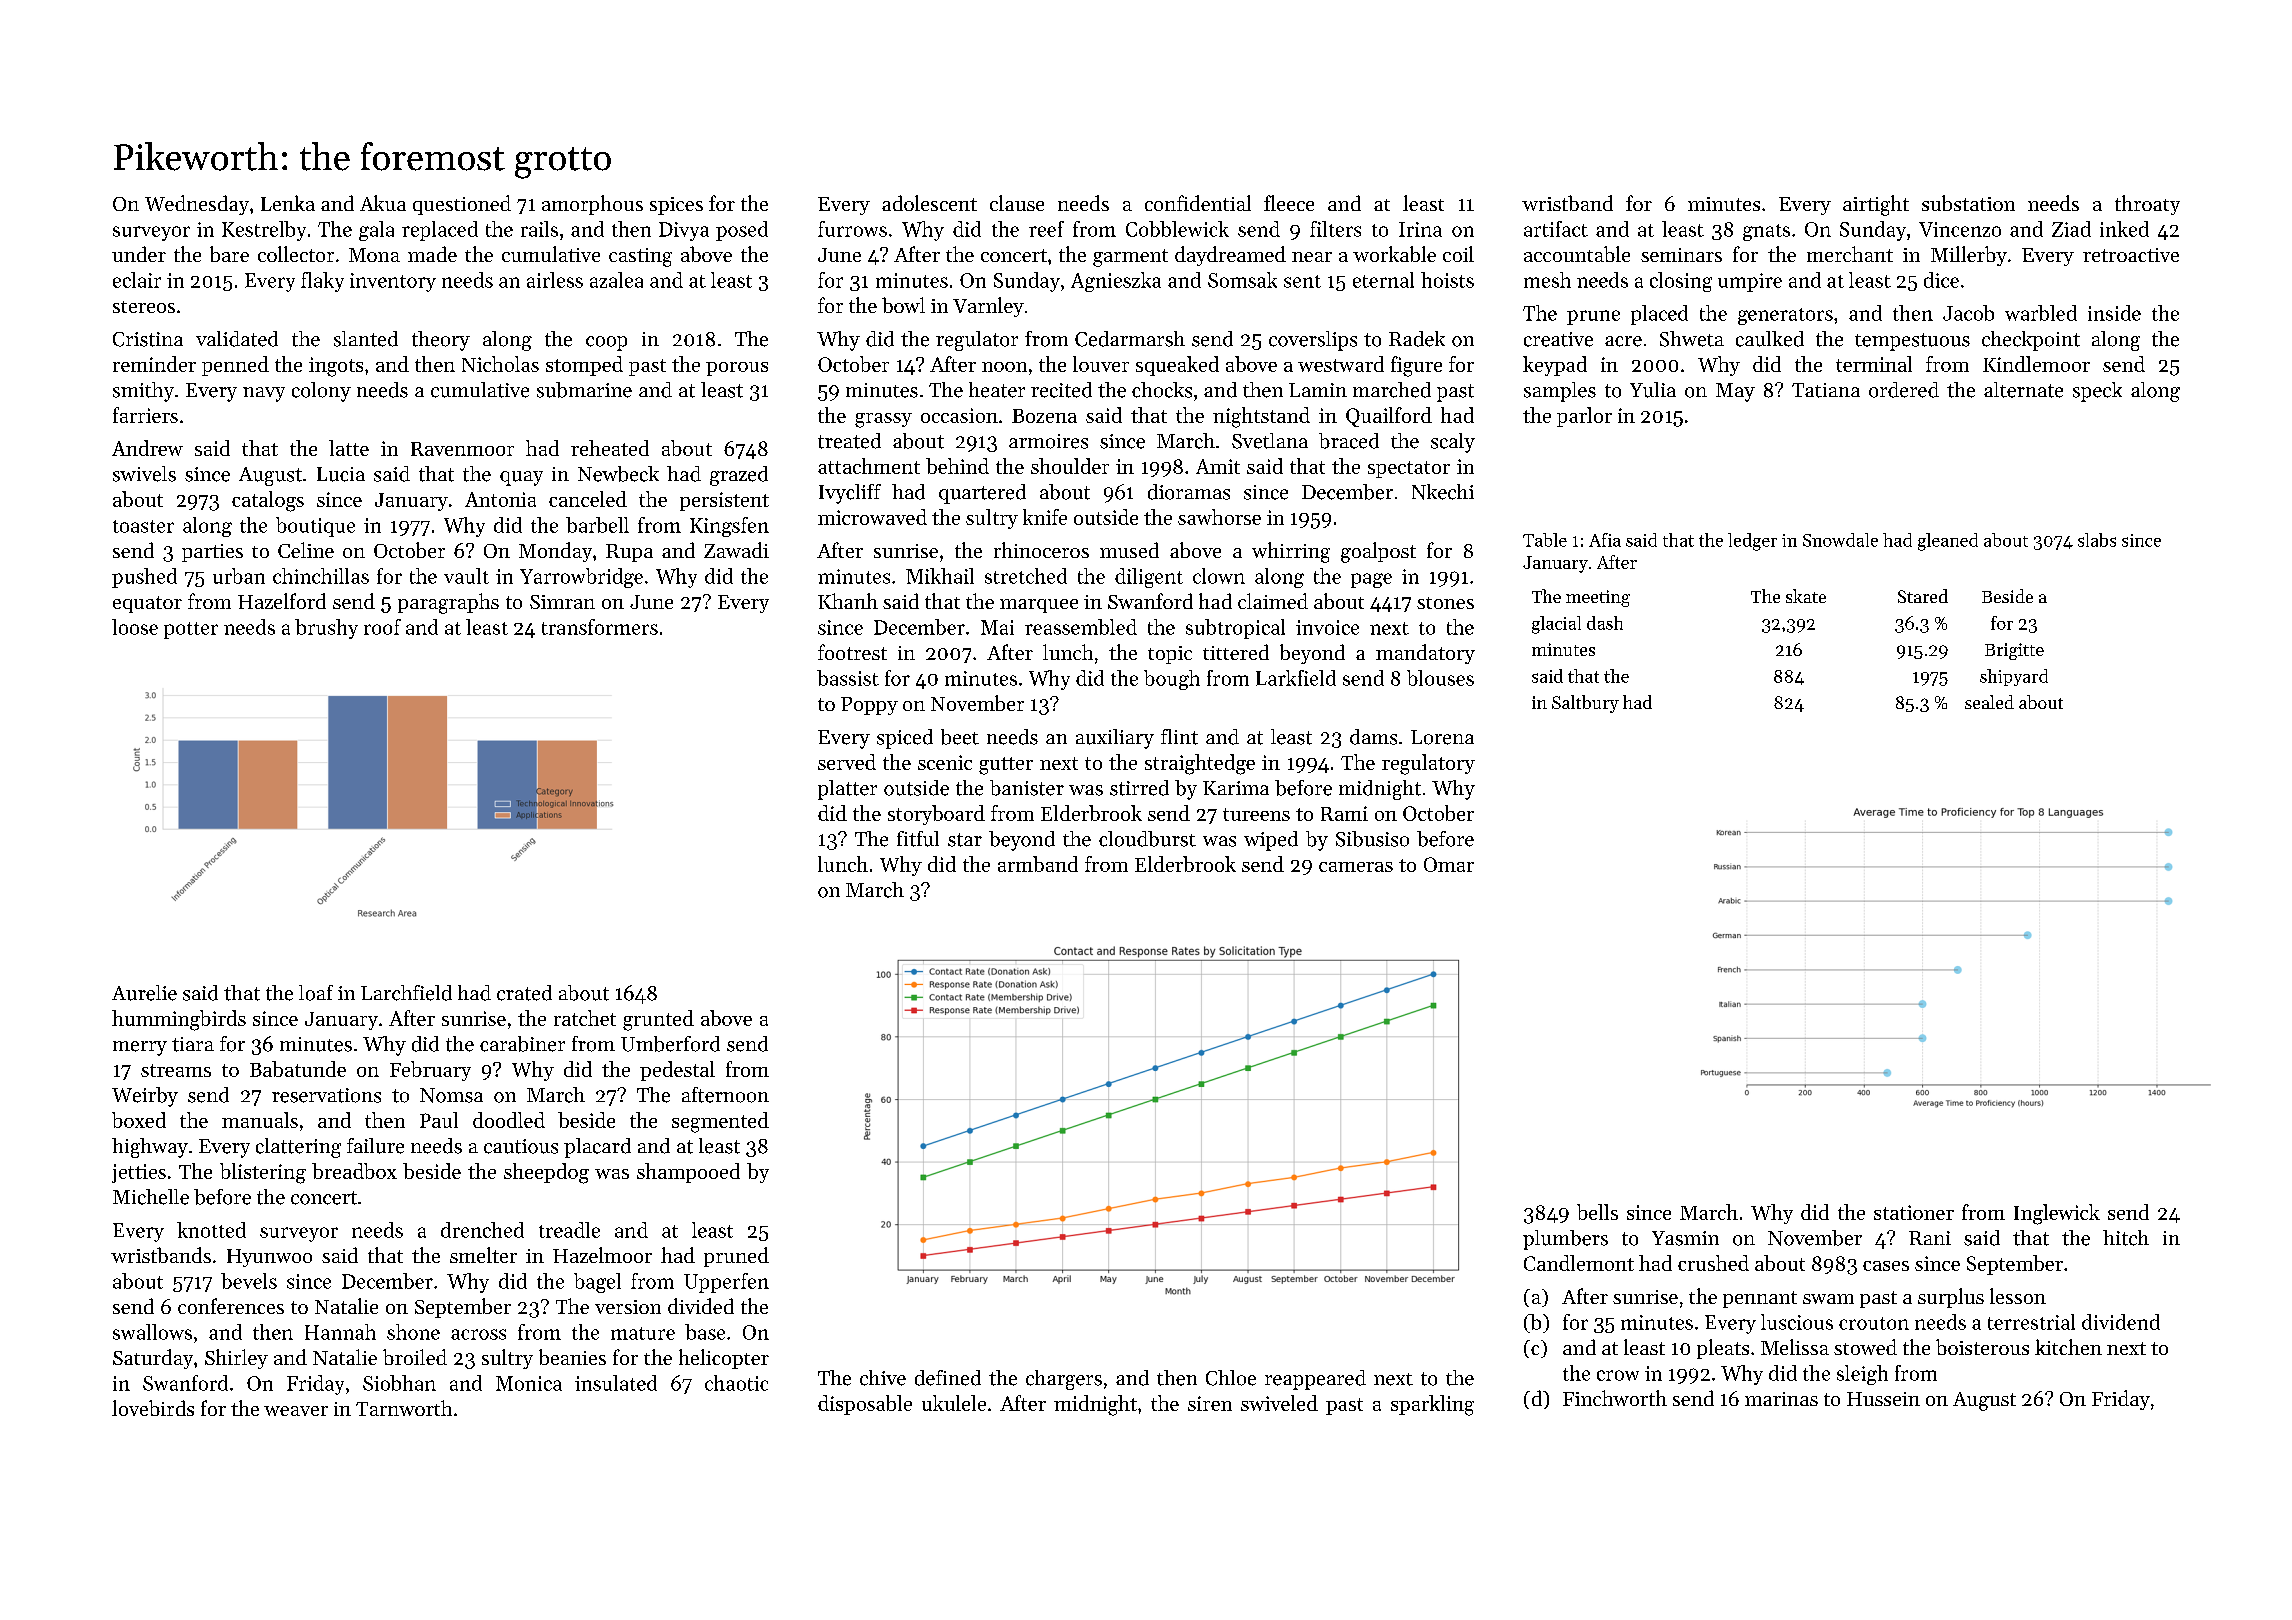 The image size is (2292, 1620). Describe the element at coordinates (1615, 1398) in the screenshot. I see `Finchworth` at that location.
